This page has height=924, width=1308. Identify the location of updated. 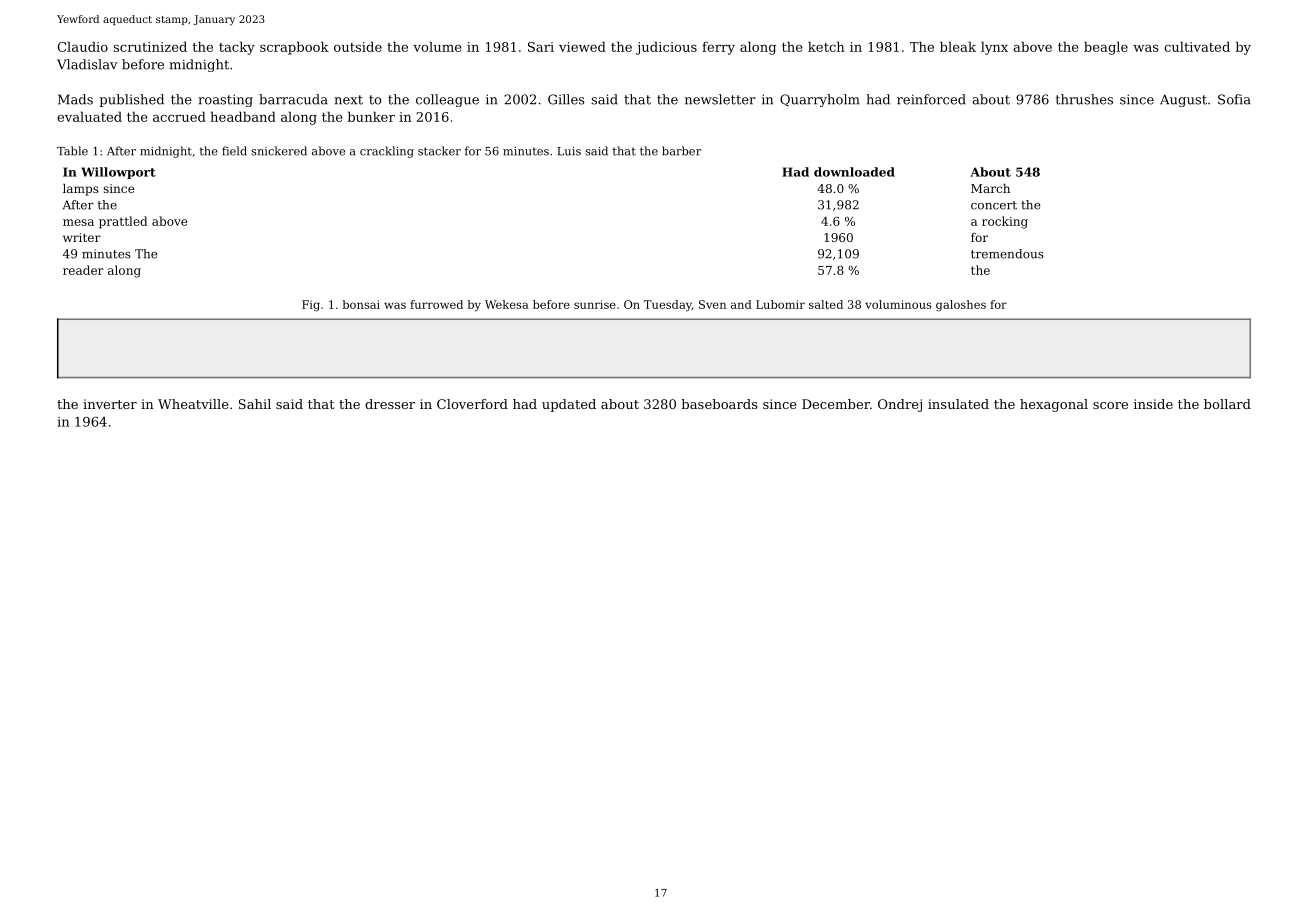
(569, 405).
